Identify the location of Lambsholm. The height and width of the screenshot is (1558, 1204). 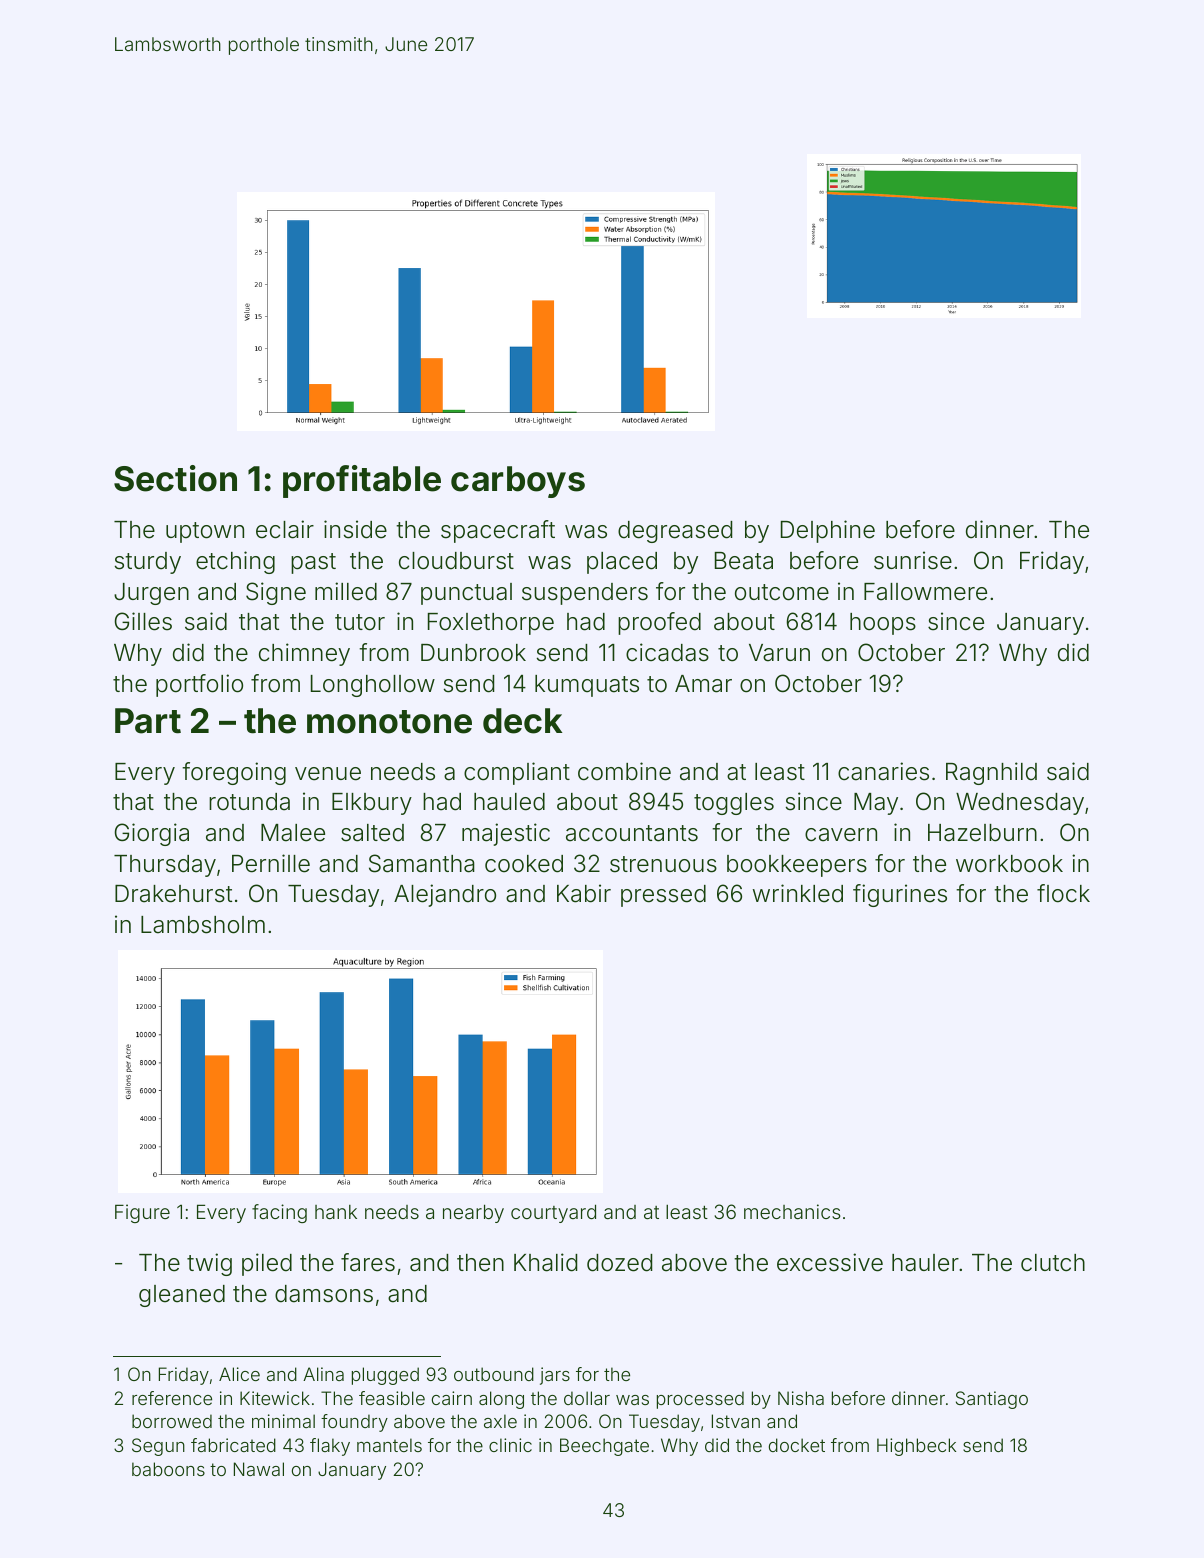
(203, 925).
